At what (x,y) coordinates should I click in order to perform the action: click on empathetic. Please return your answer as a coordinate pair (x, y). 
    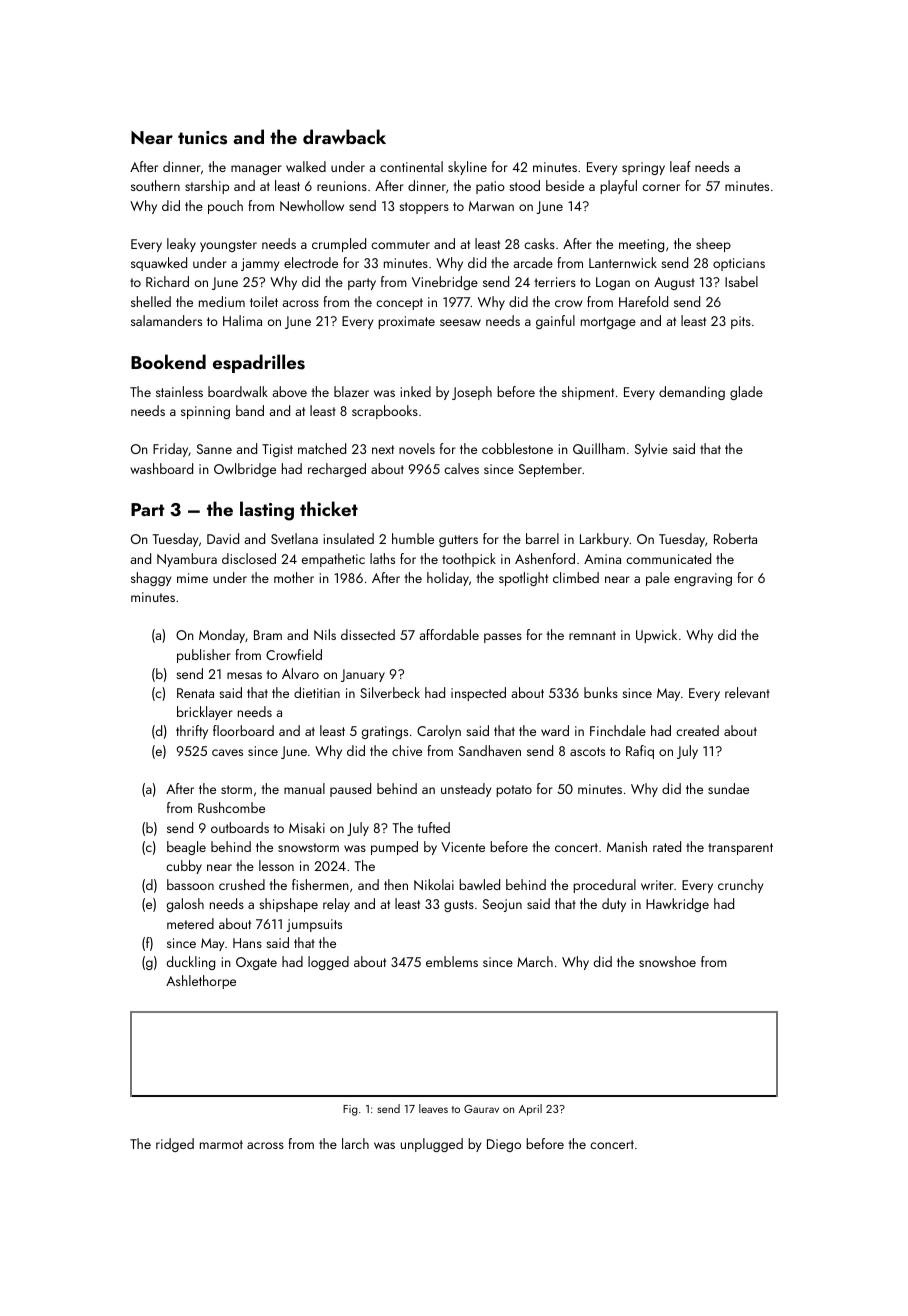
    Looking at the image, I should click on (333, 560).
